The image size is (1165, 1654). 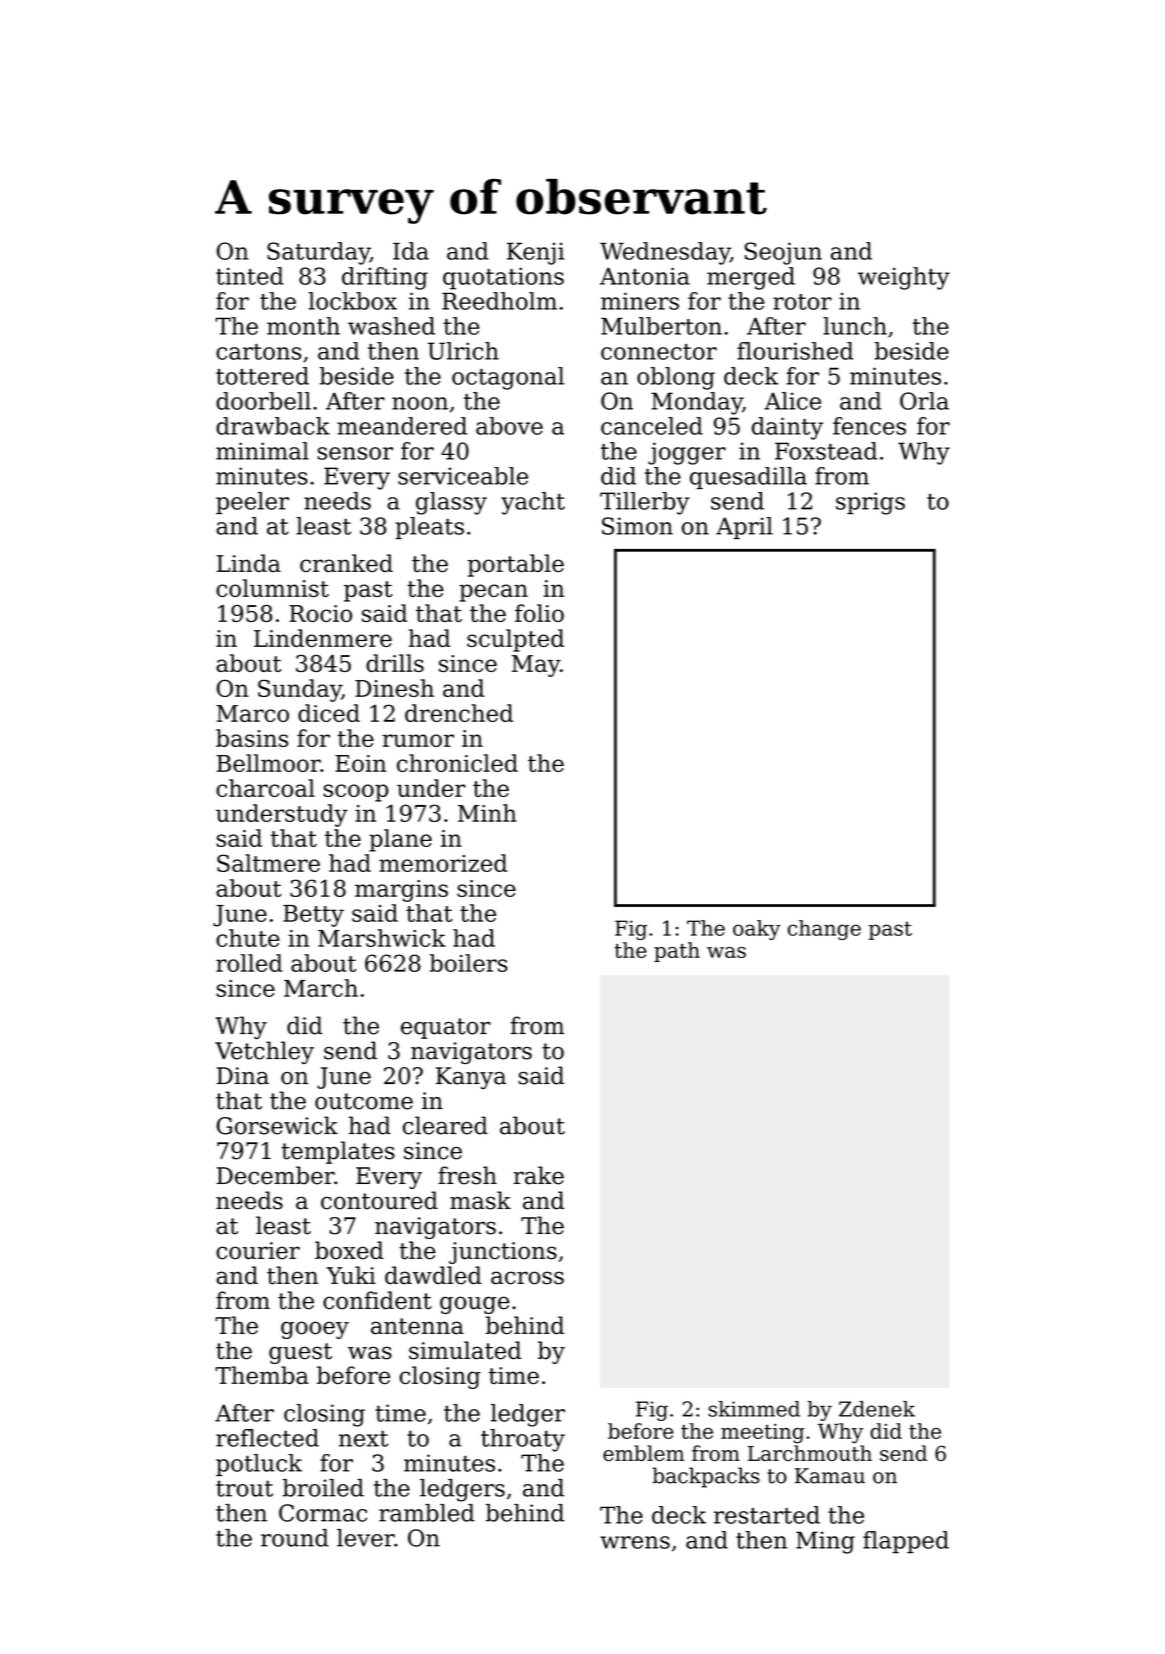 I want to click on Foxstead, so click(x=826, y=451).
